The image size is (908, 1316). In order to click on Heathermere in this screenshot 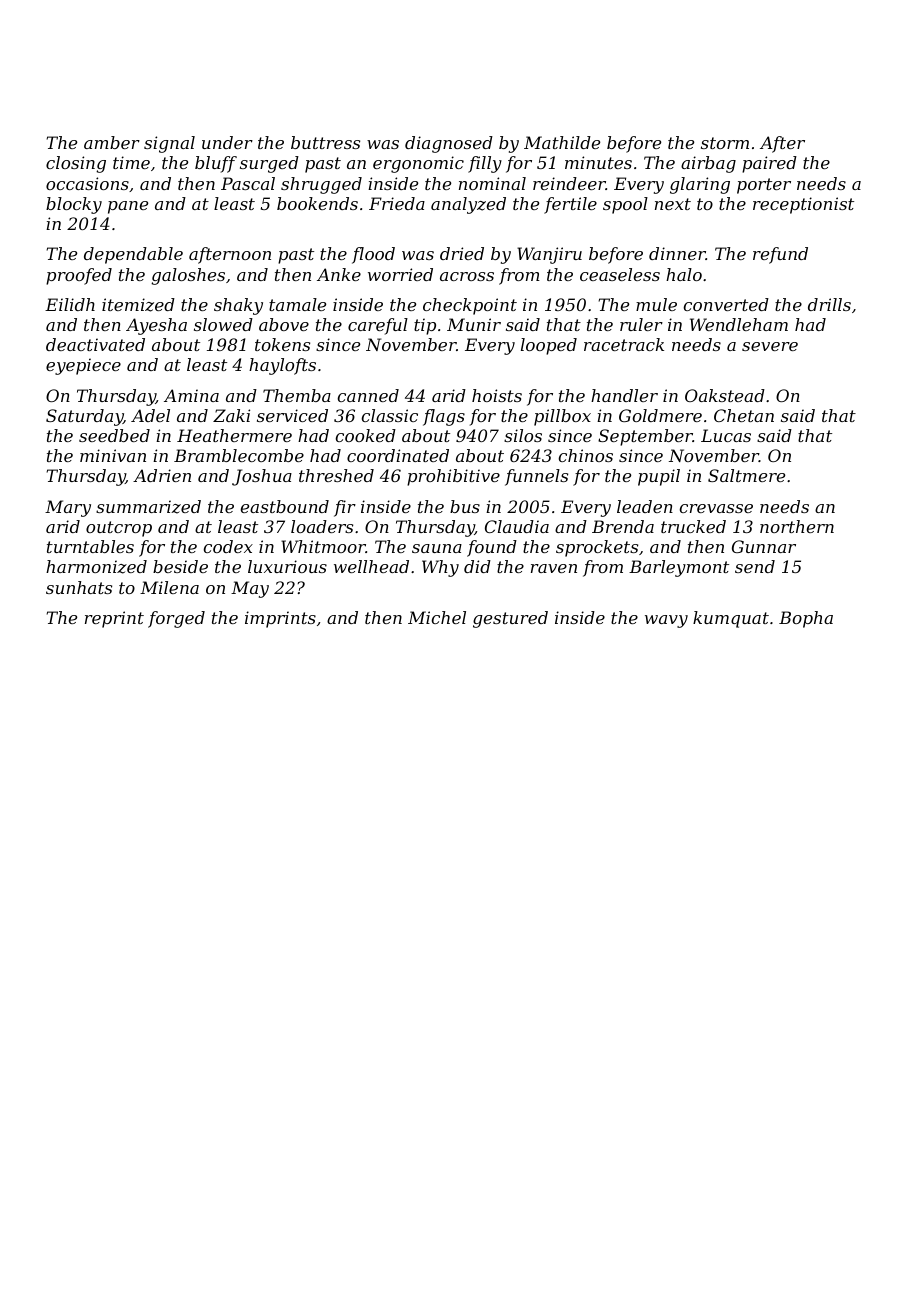, I will do `click(234, 435)`.
